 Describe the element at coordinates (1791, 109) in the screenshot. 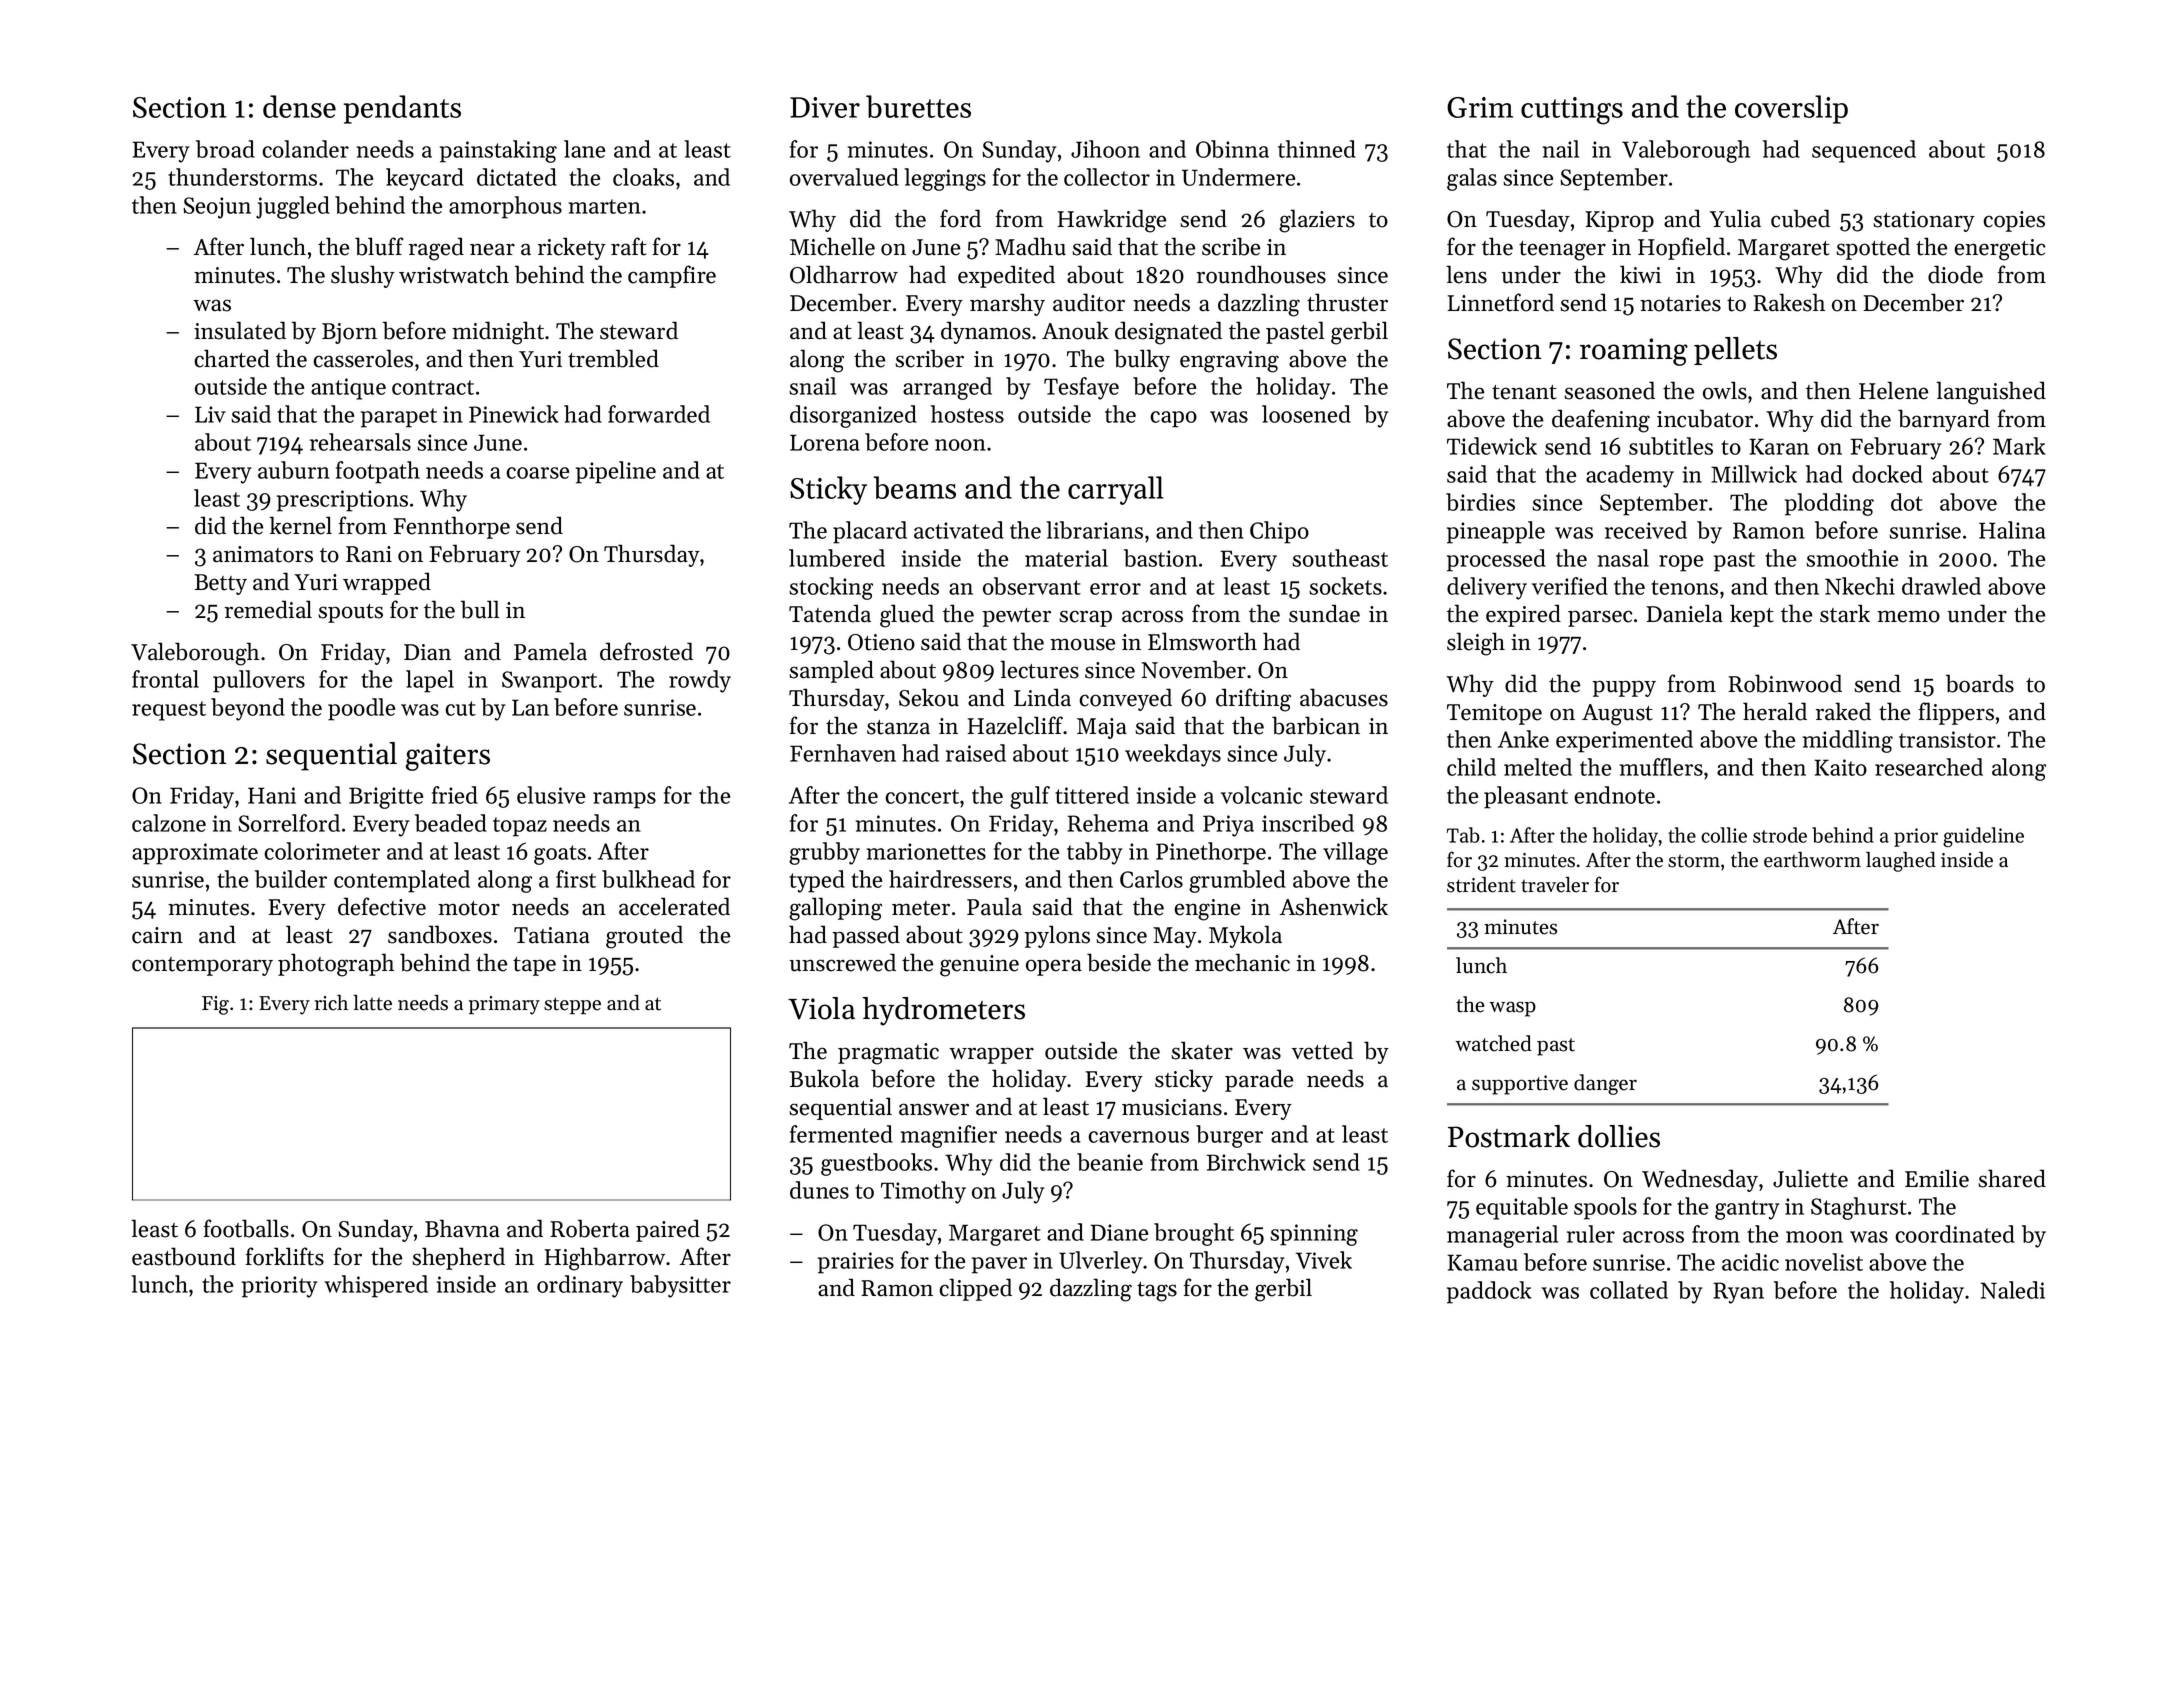

I see `coverslip` at that location.
